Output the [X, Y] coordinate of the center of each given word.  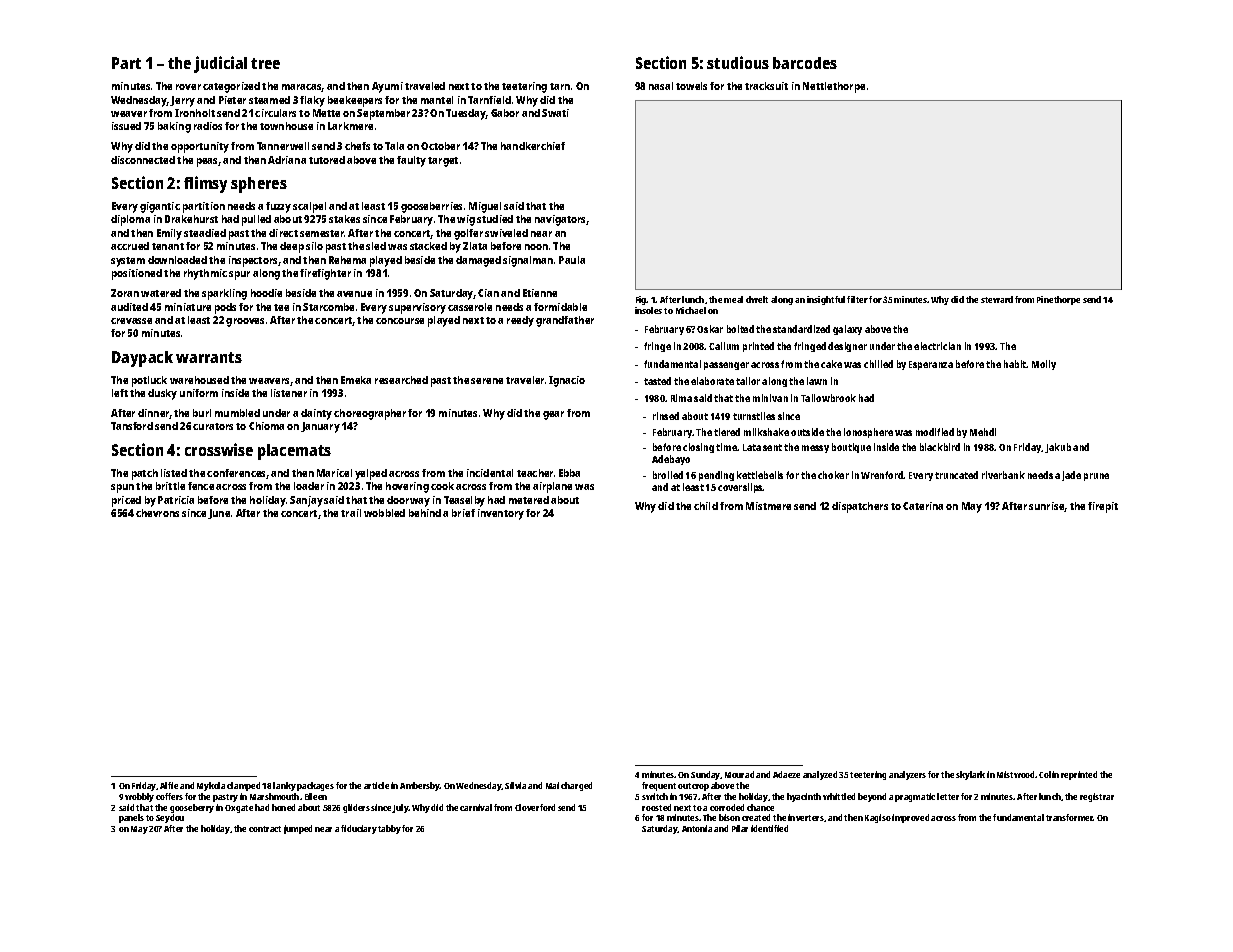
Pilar [740, 828]
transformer [1070, 817]
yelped [371, 474]
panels [131, 818]
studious [738, 62]
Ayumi [387, 87]
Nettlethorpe [834, 87]
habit [1015, 364]
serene [487, 381]
